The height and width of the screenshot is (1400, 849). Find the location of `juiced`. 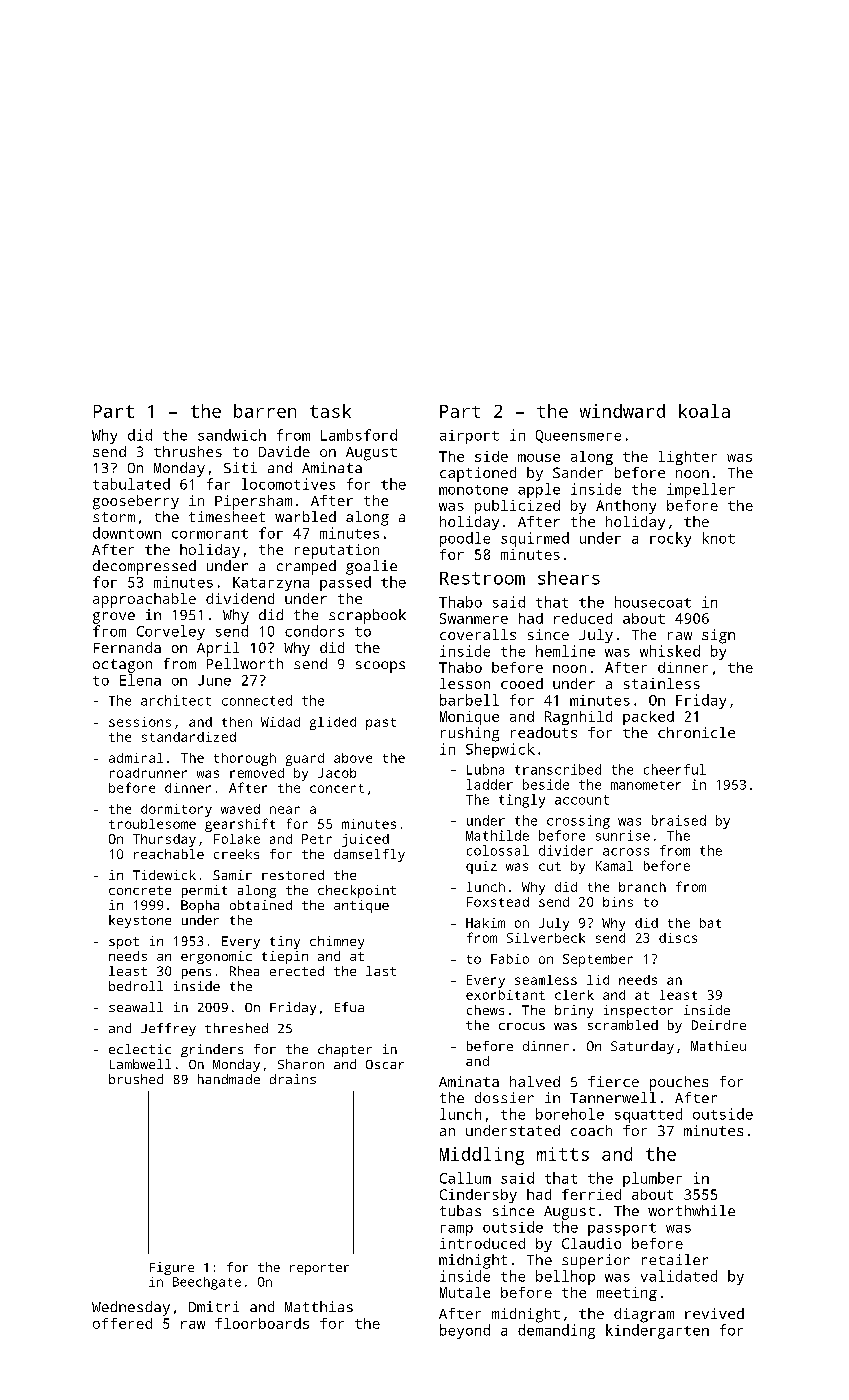

juiced is located at coordinates (365, 840).
